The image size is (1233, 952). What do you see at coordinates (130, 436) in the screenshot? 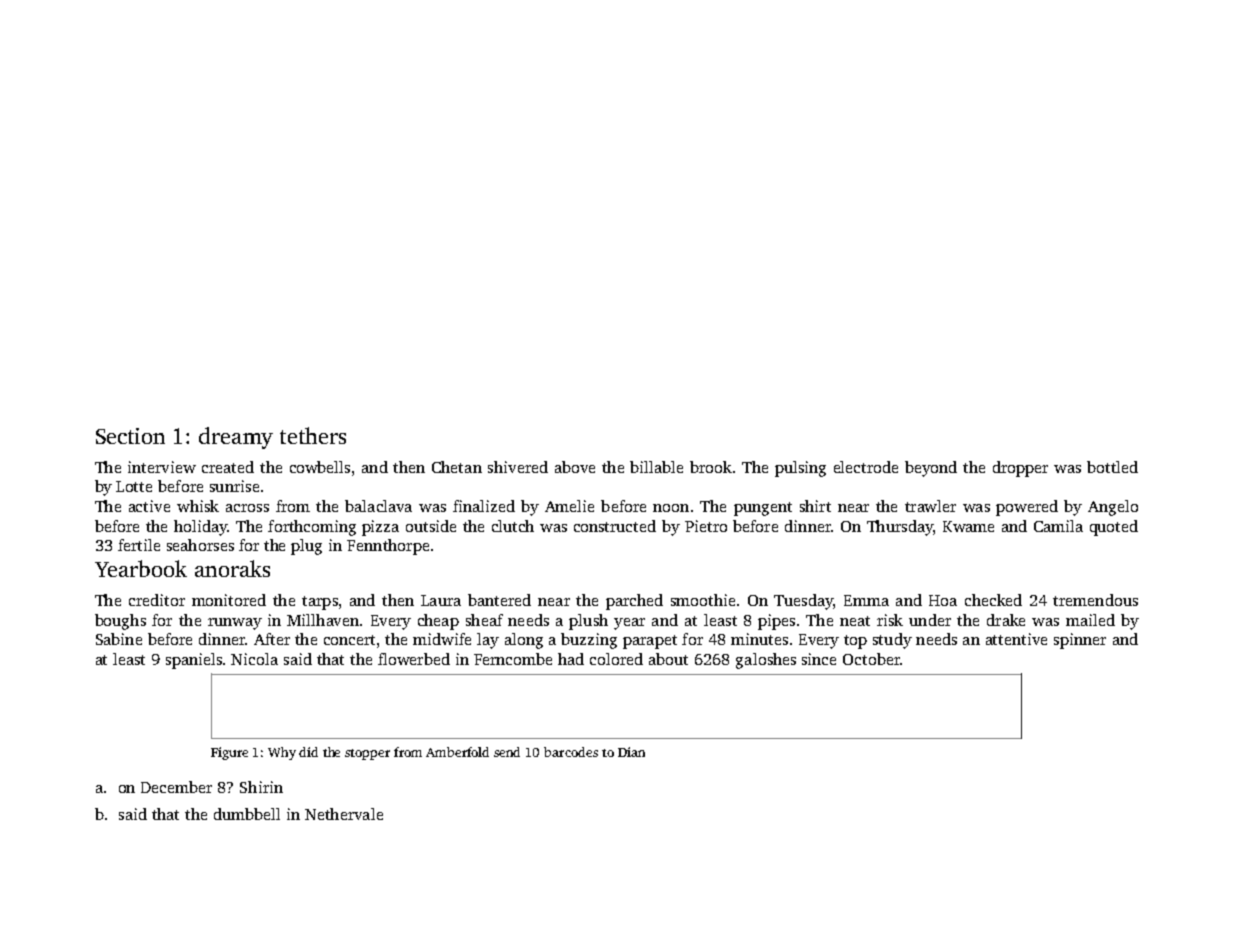
I see `Section` at bounding box center [130, 436].
